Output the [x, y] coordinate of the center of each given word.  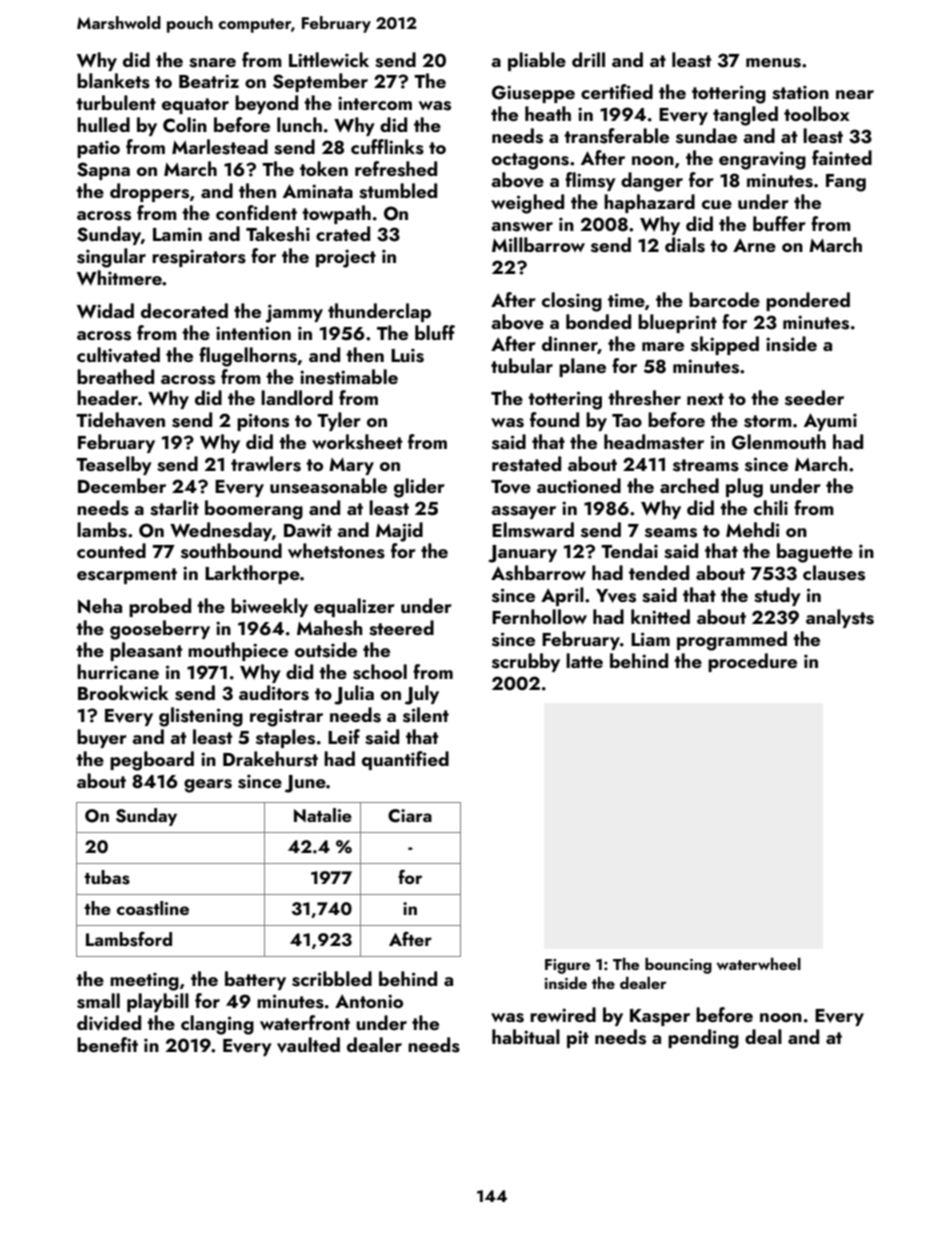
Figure [567, 966]
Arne [754, 245]
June [305, 784]
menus [773, 63]
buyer [102, 738]
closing [572, 302]
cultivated [118, 355]
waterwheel [759, 963]
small [98, 1001]
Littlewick [329, 59]
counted [111, 550]
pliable [537, 61]
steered [401, 628]
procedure [752, 662]
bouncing [678, 965]
